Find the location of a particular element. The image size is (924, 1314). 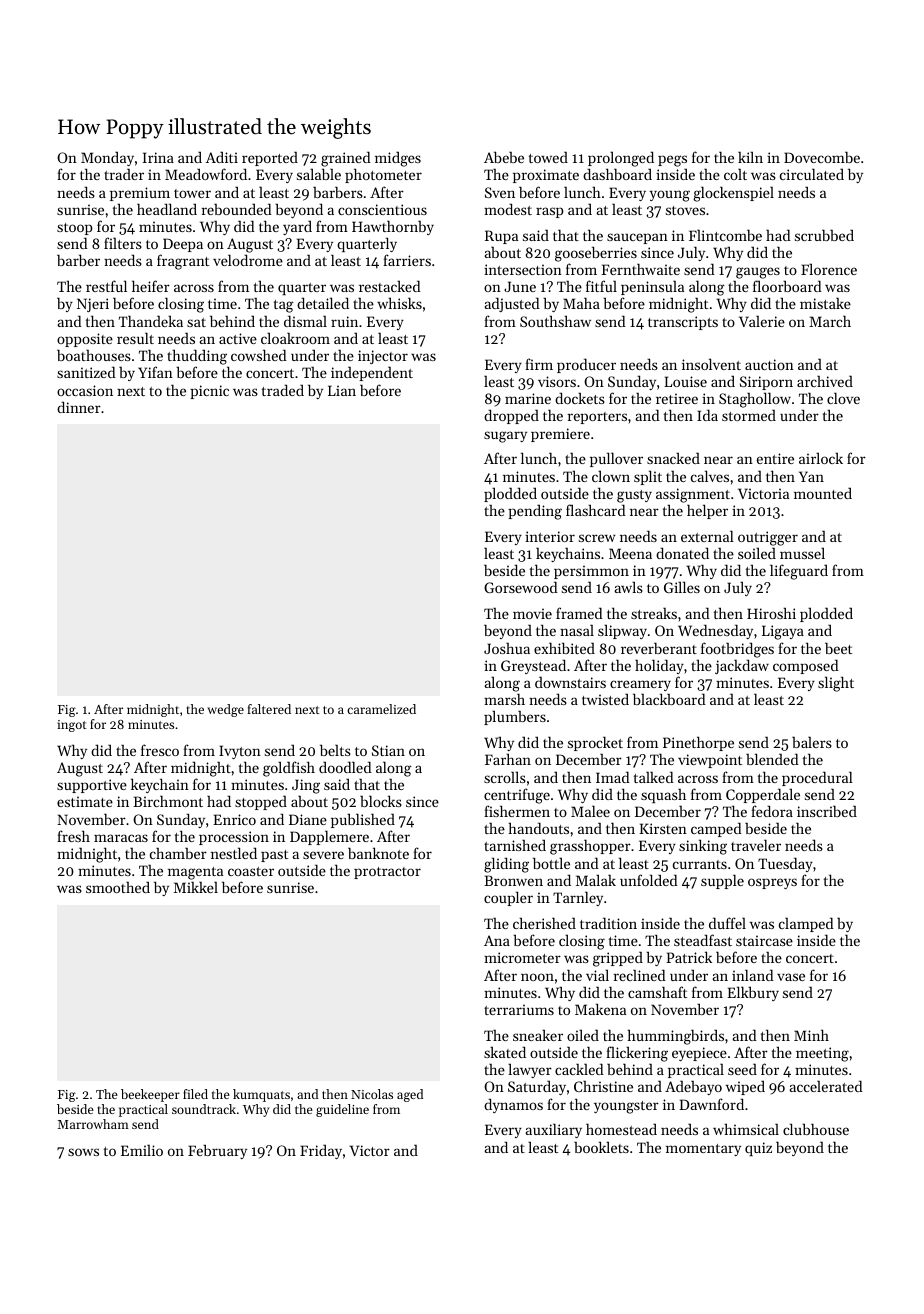

circulated is located at coordinates (812, 174).
